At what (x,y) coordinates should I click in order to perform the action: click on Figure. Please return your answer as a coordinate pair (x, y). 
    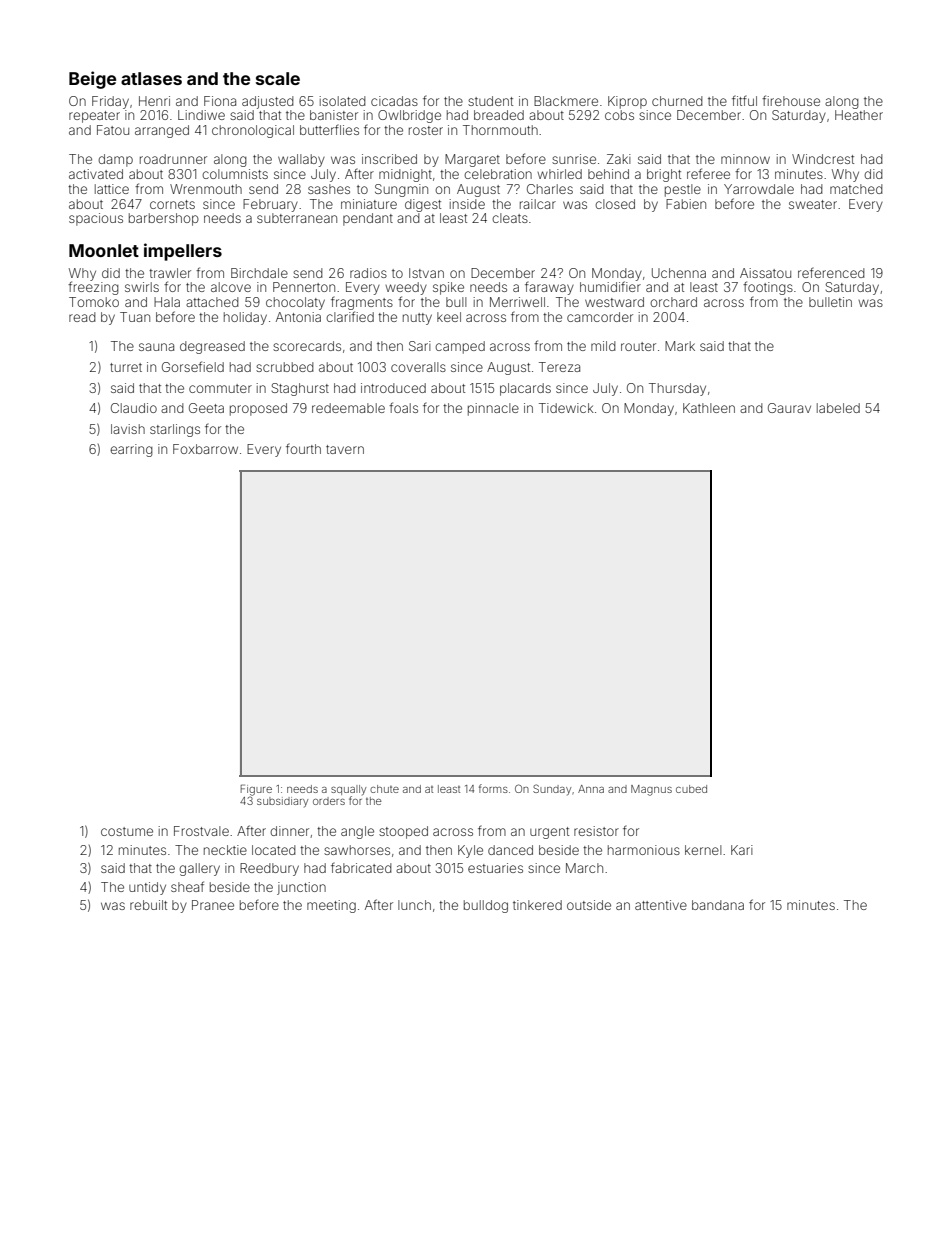
    Looking at the image, I should click on (256, 790).
